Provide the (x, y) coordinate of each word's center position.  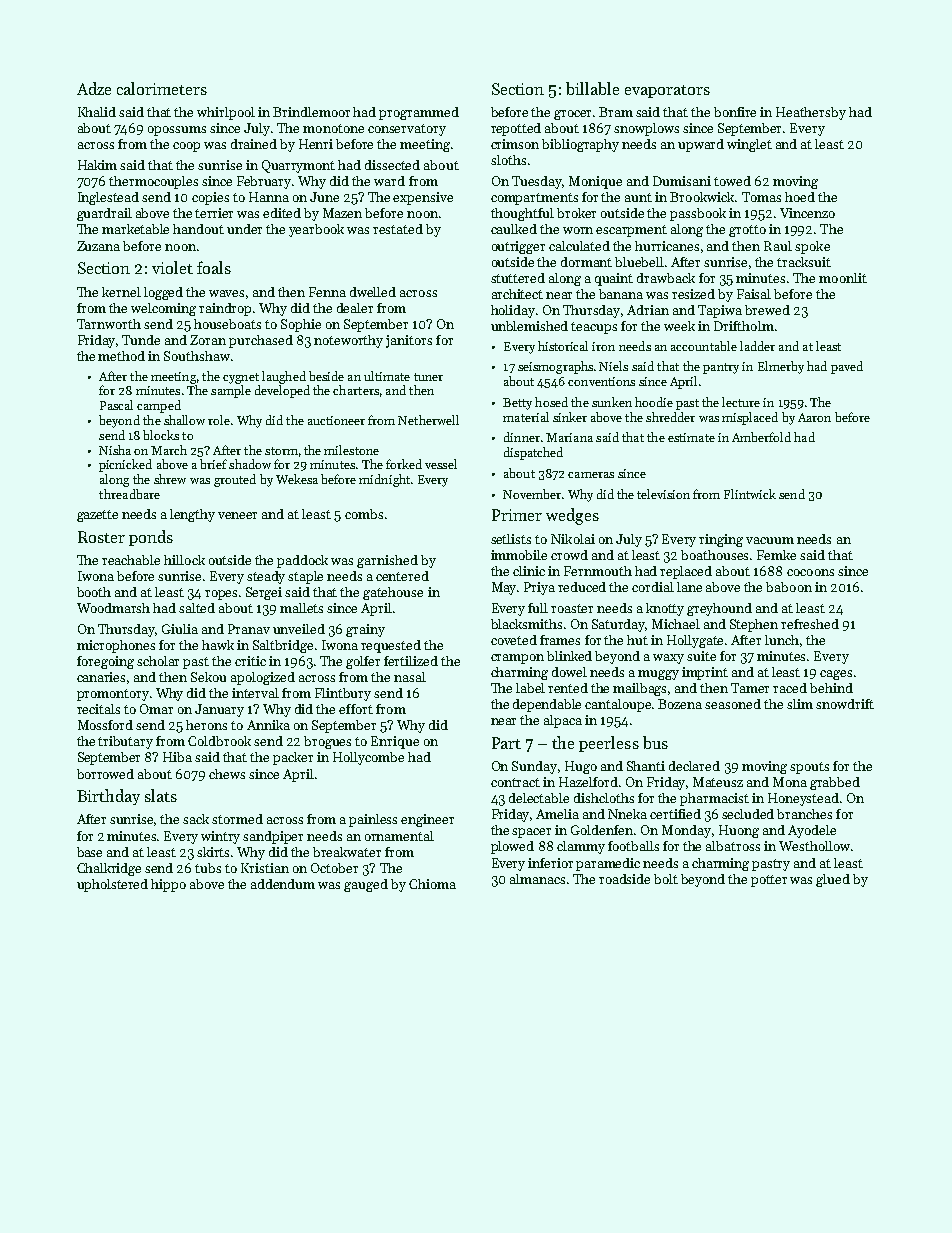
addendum (283, 884)
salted (197, 608)
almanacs (537, 879)
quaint (614, 279)
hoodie (654, 402)
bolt (666, 879)
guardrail (104, 214)
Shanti (646, 766)
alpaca (563, 721)
